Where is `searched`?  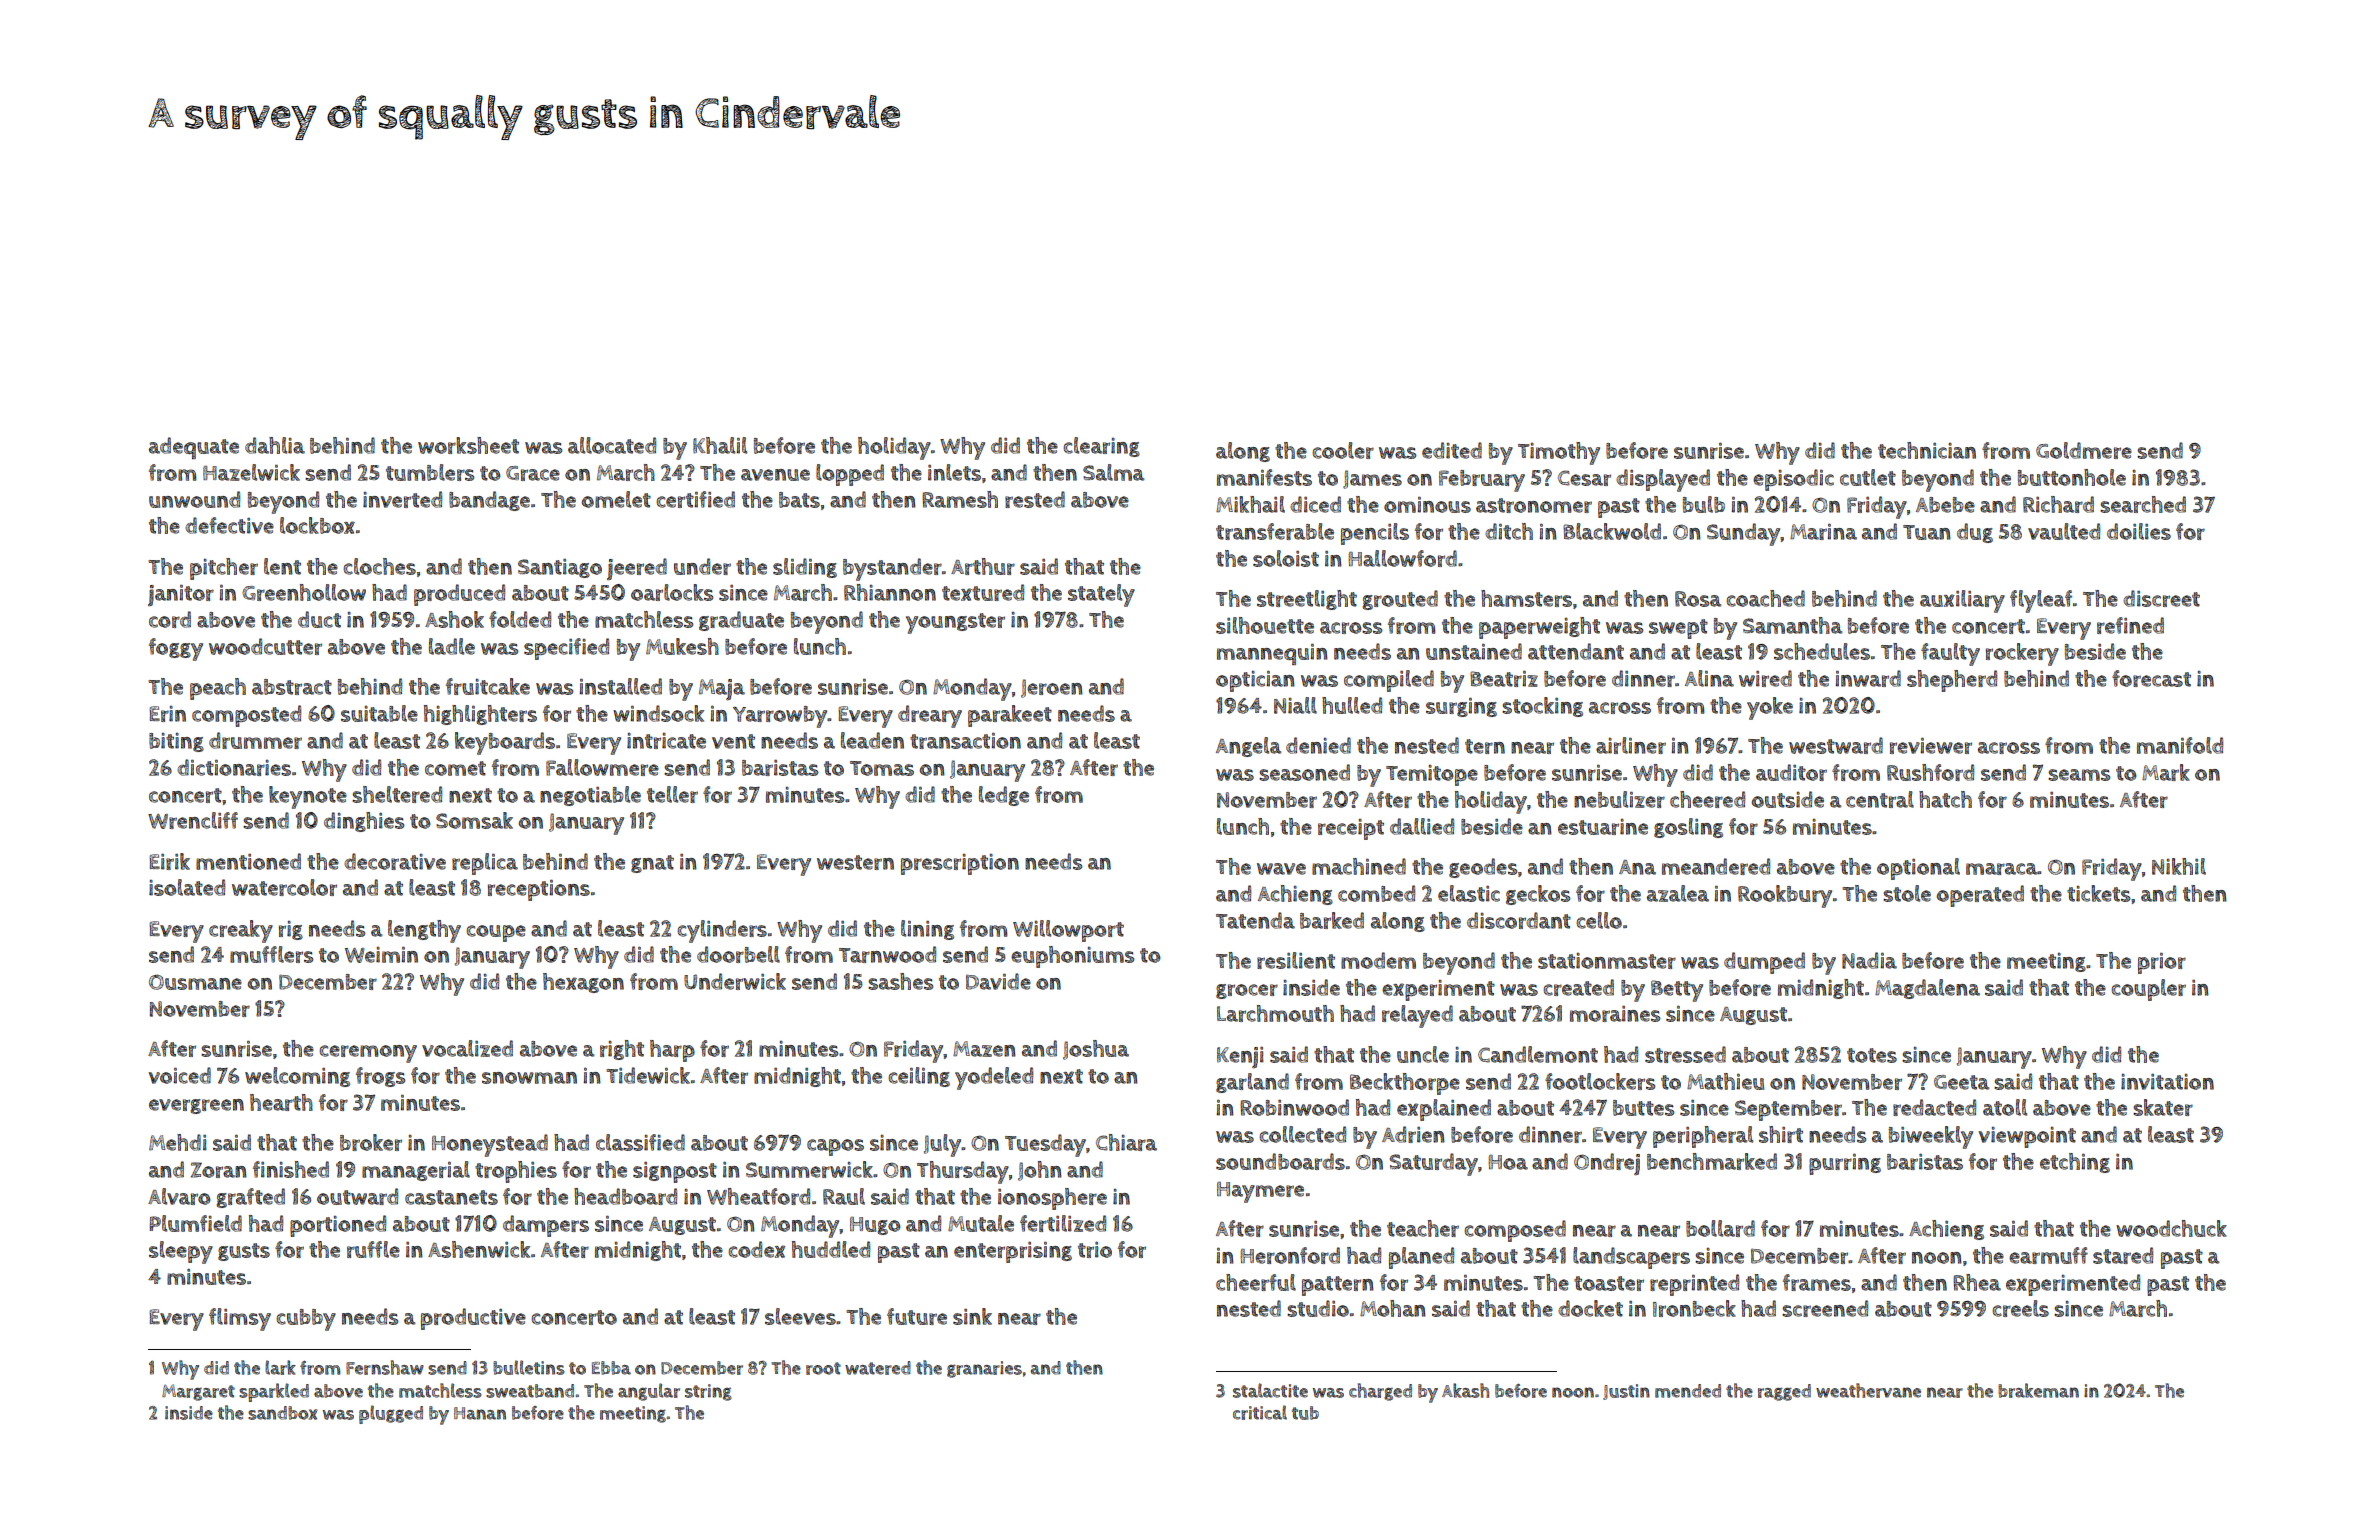 searched is located at coordinates (2143, 504).
